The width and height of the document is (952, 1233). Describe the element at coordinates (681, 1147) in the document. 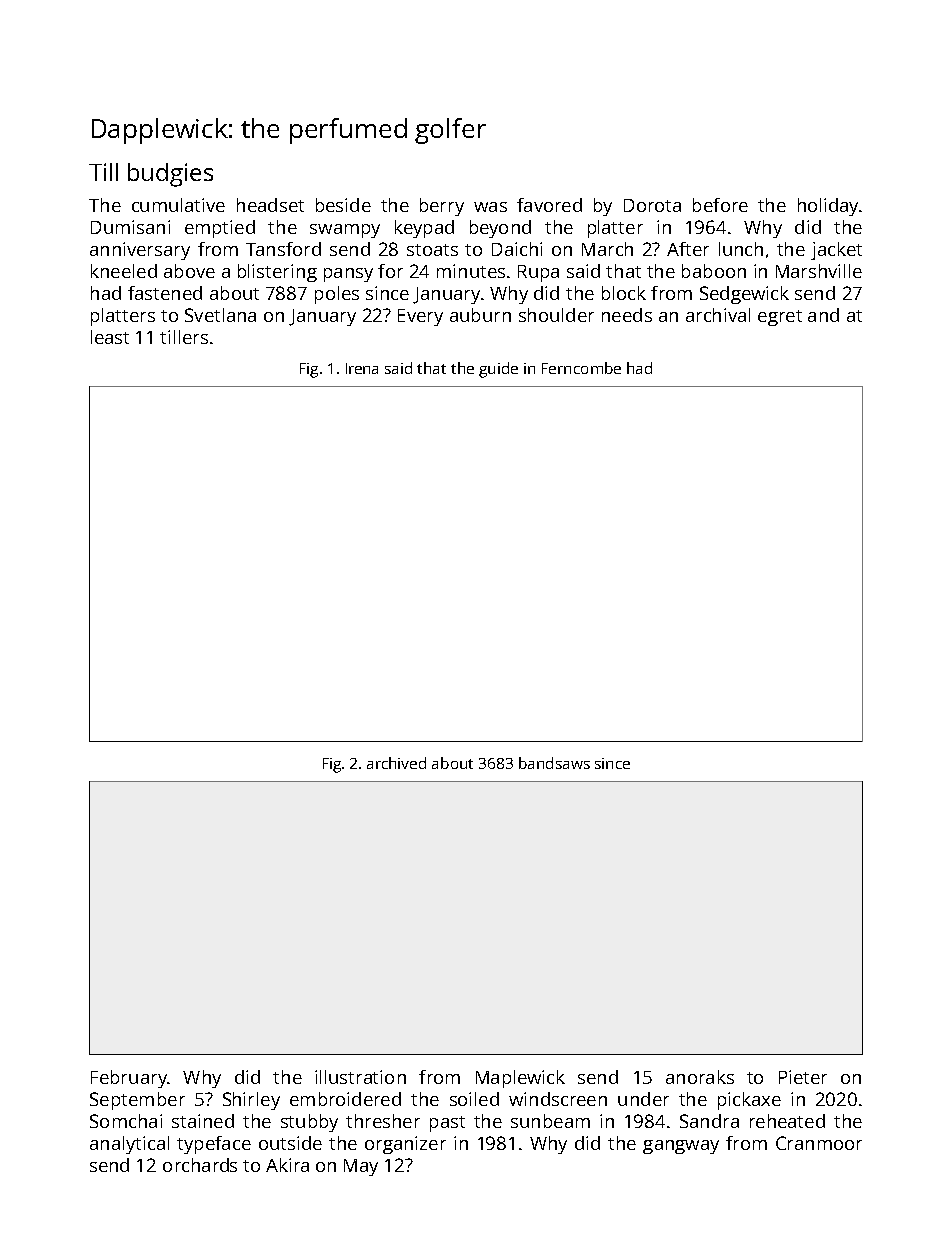

I see `gangway` at that location.
